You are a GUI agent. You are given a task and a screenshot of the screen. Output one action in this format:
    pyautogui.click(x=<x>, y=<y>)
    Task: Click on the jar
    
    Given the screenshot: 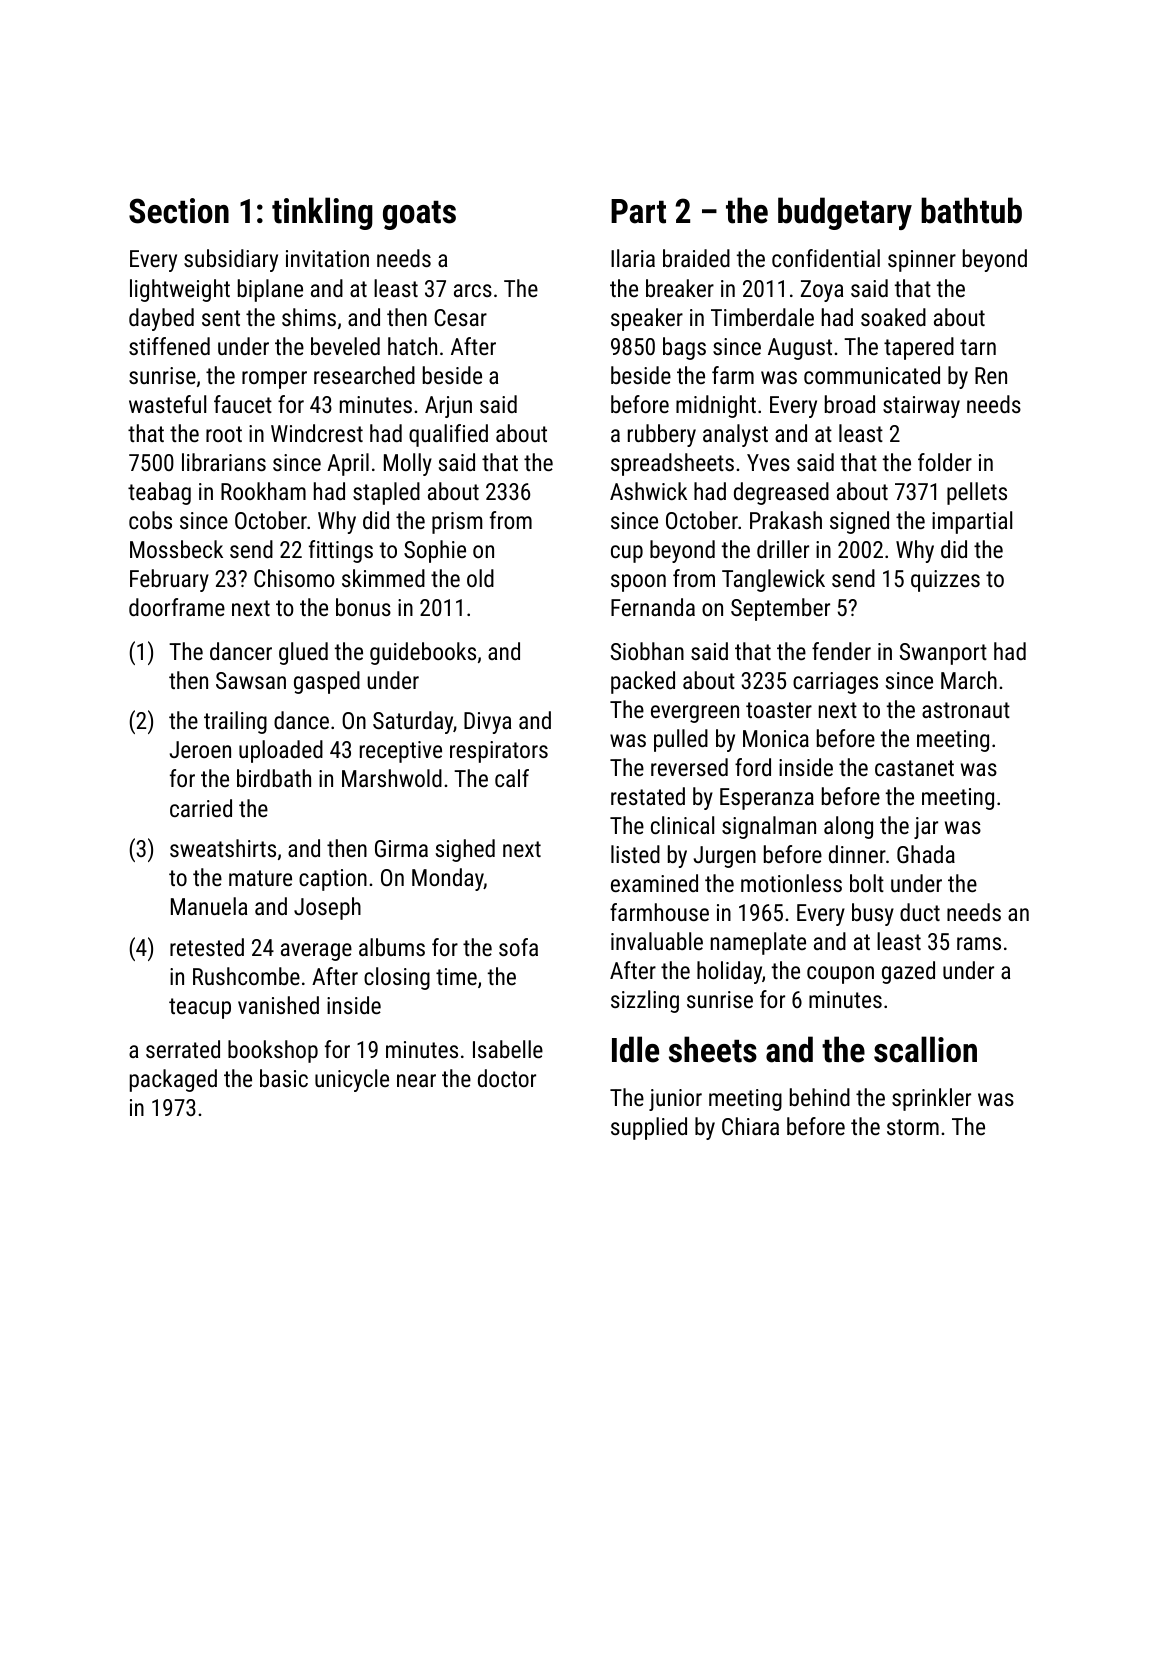 What is the action you would take?
    pyautogui.click(x=926, y=828)
